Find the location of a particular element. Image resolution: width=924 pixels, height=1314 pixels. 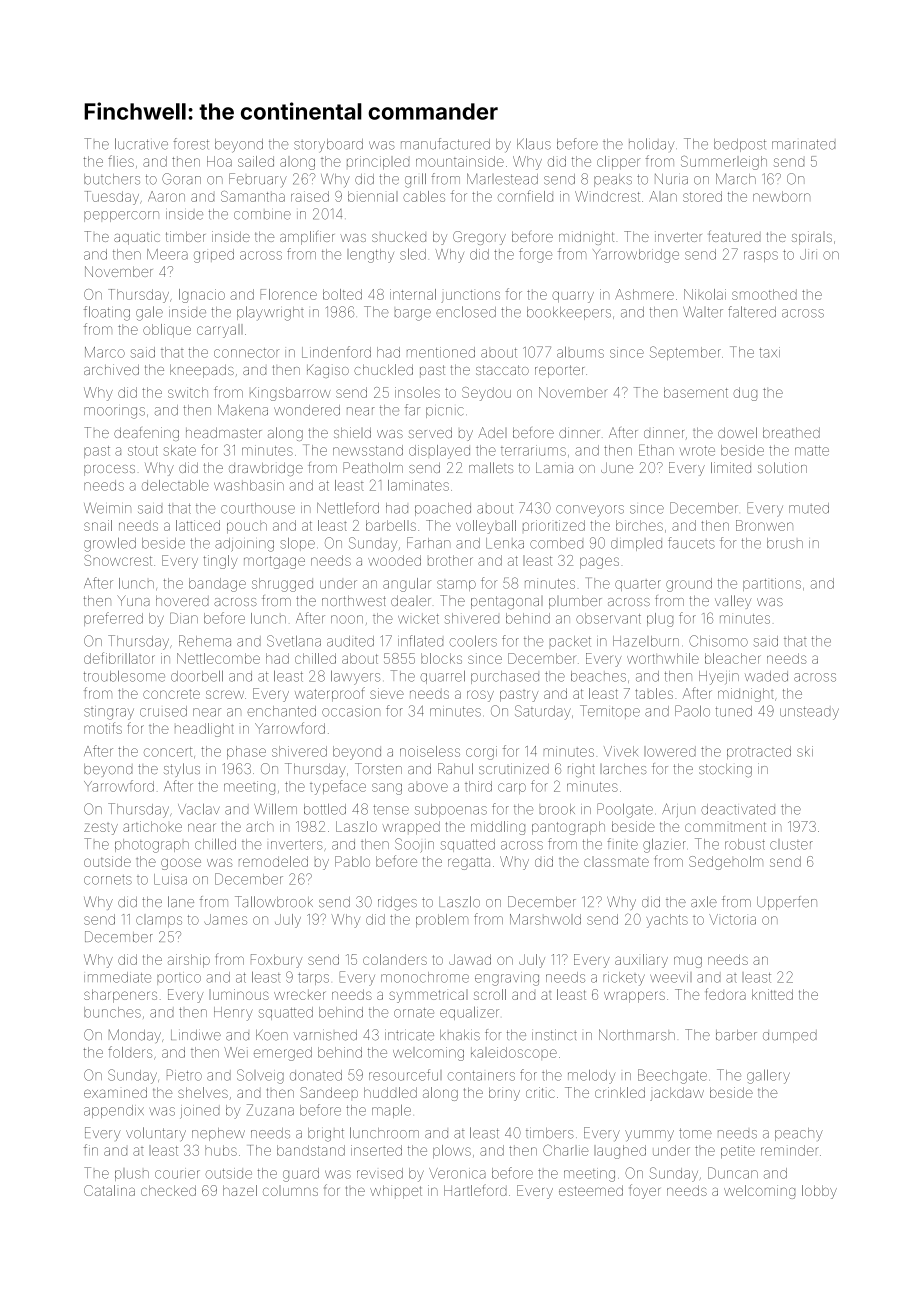

tuned is located at coordinates (734, 711).
